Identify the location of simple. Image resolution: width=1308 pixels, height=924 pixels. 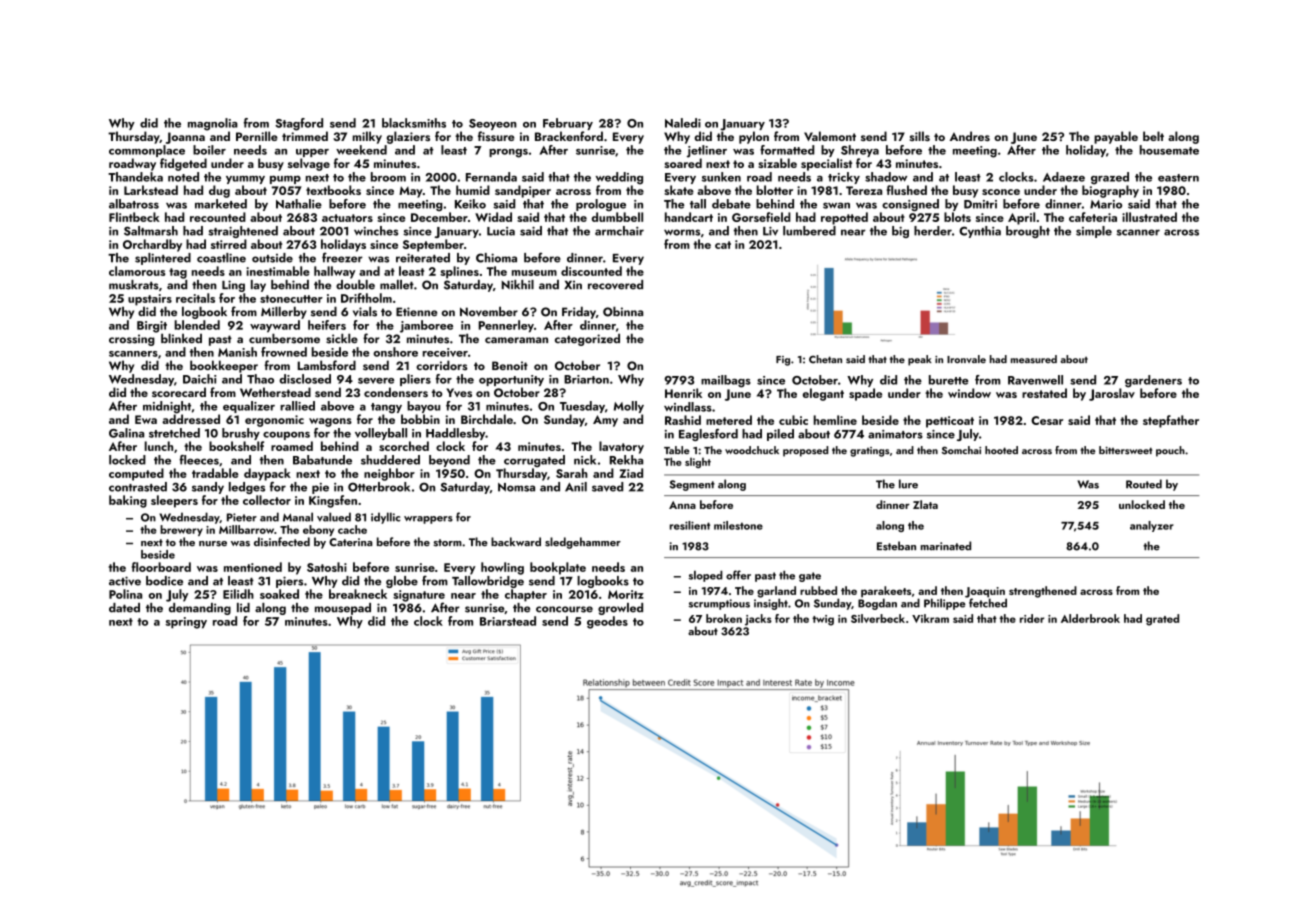
(1094, 232).
